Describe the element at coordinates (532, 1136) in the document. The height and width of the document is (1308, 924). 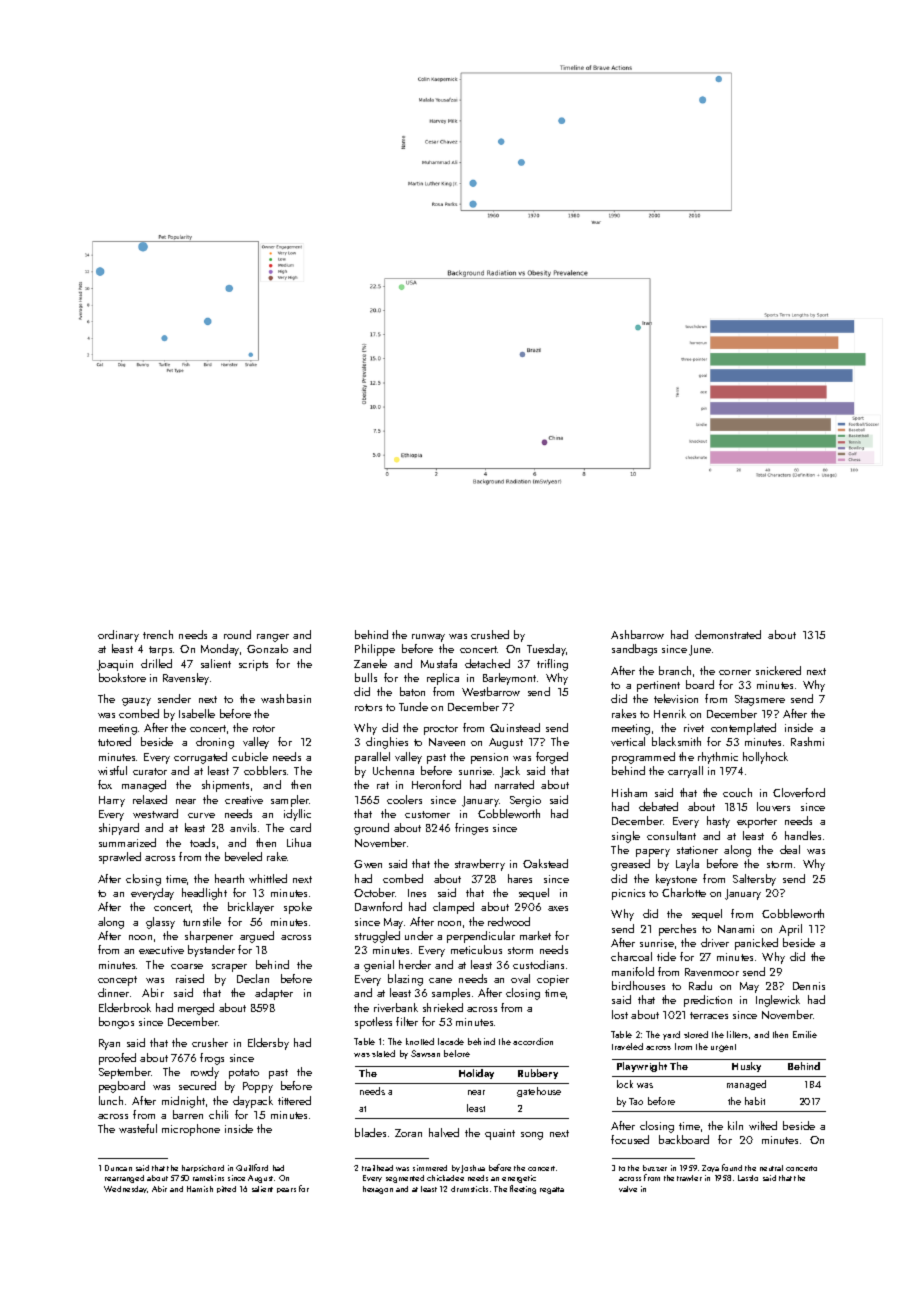
I see `song` at that location.
